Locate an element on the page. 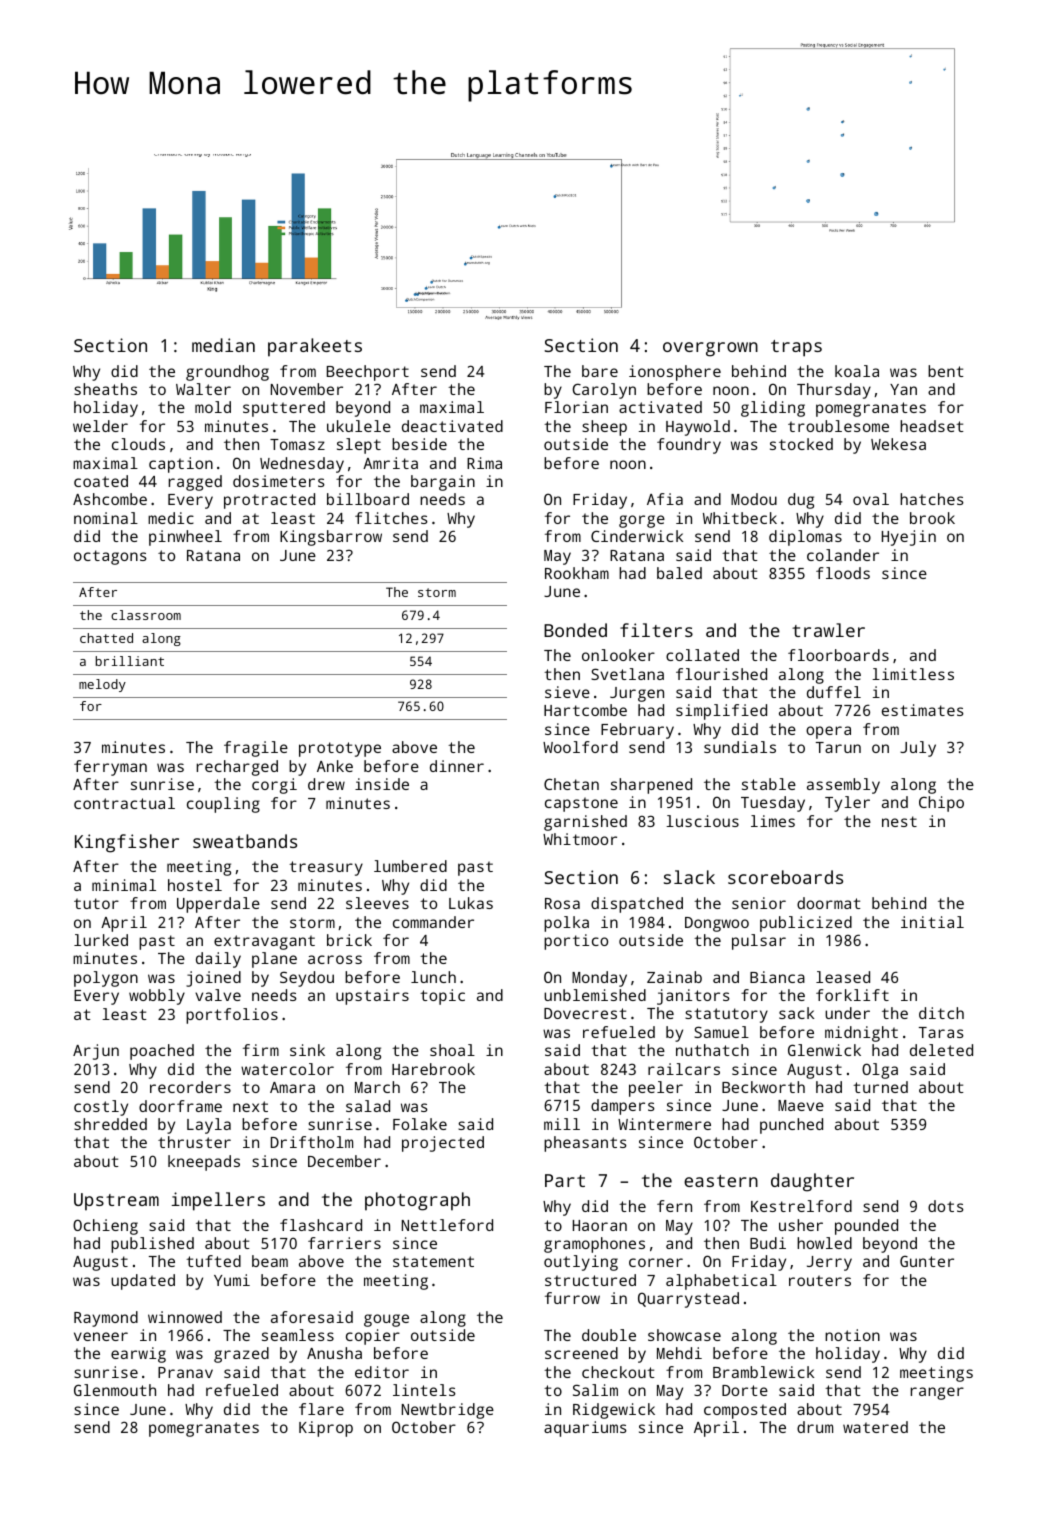 Image resolution: width=1051 pixels, height=1521 pixels. Samuel is located at coordinates (721, 1032).
